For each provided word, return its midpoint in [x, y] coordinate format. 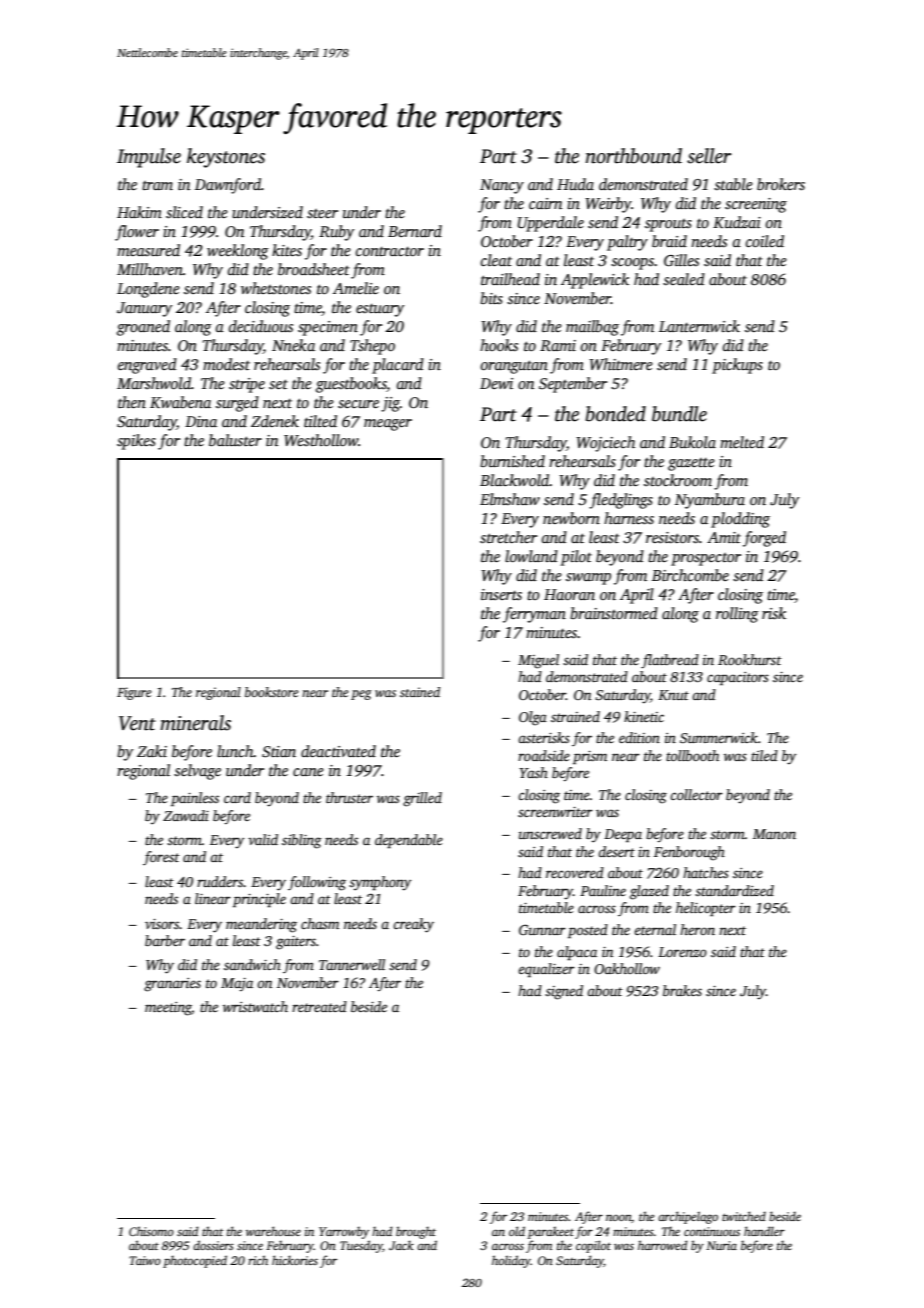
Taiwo [145, 1260]
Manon [774, 834]
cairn [546, 203]
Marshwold [154, 383]
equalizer [546, 970]
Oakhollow [627, 968]
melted [742, 442]
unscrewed [550, 833]
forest [161, 858]
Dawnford [228, 186]
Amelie [356, 288]
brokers [781, 184]
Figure [134, 693]
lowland [531, 556]
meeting [168, 1009]
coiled [765, 241]
